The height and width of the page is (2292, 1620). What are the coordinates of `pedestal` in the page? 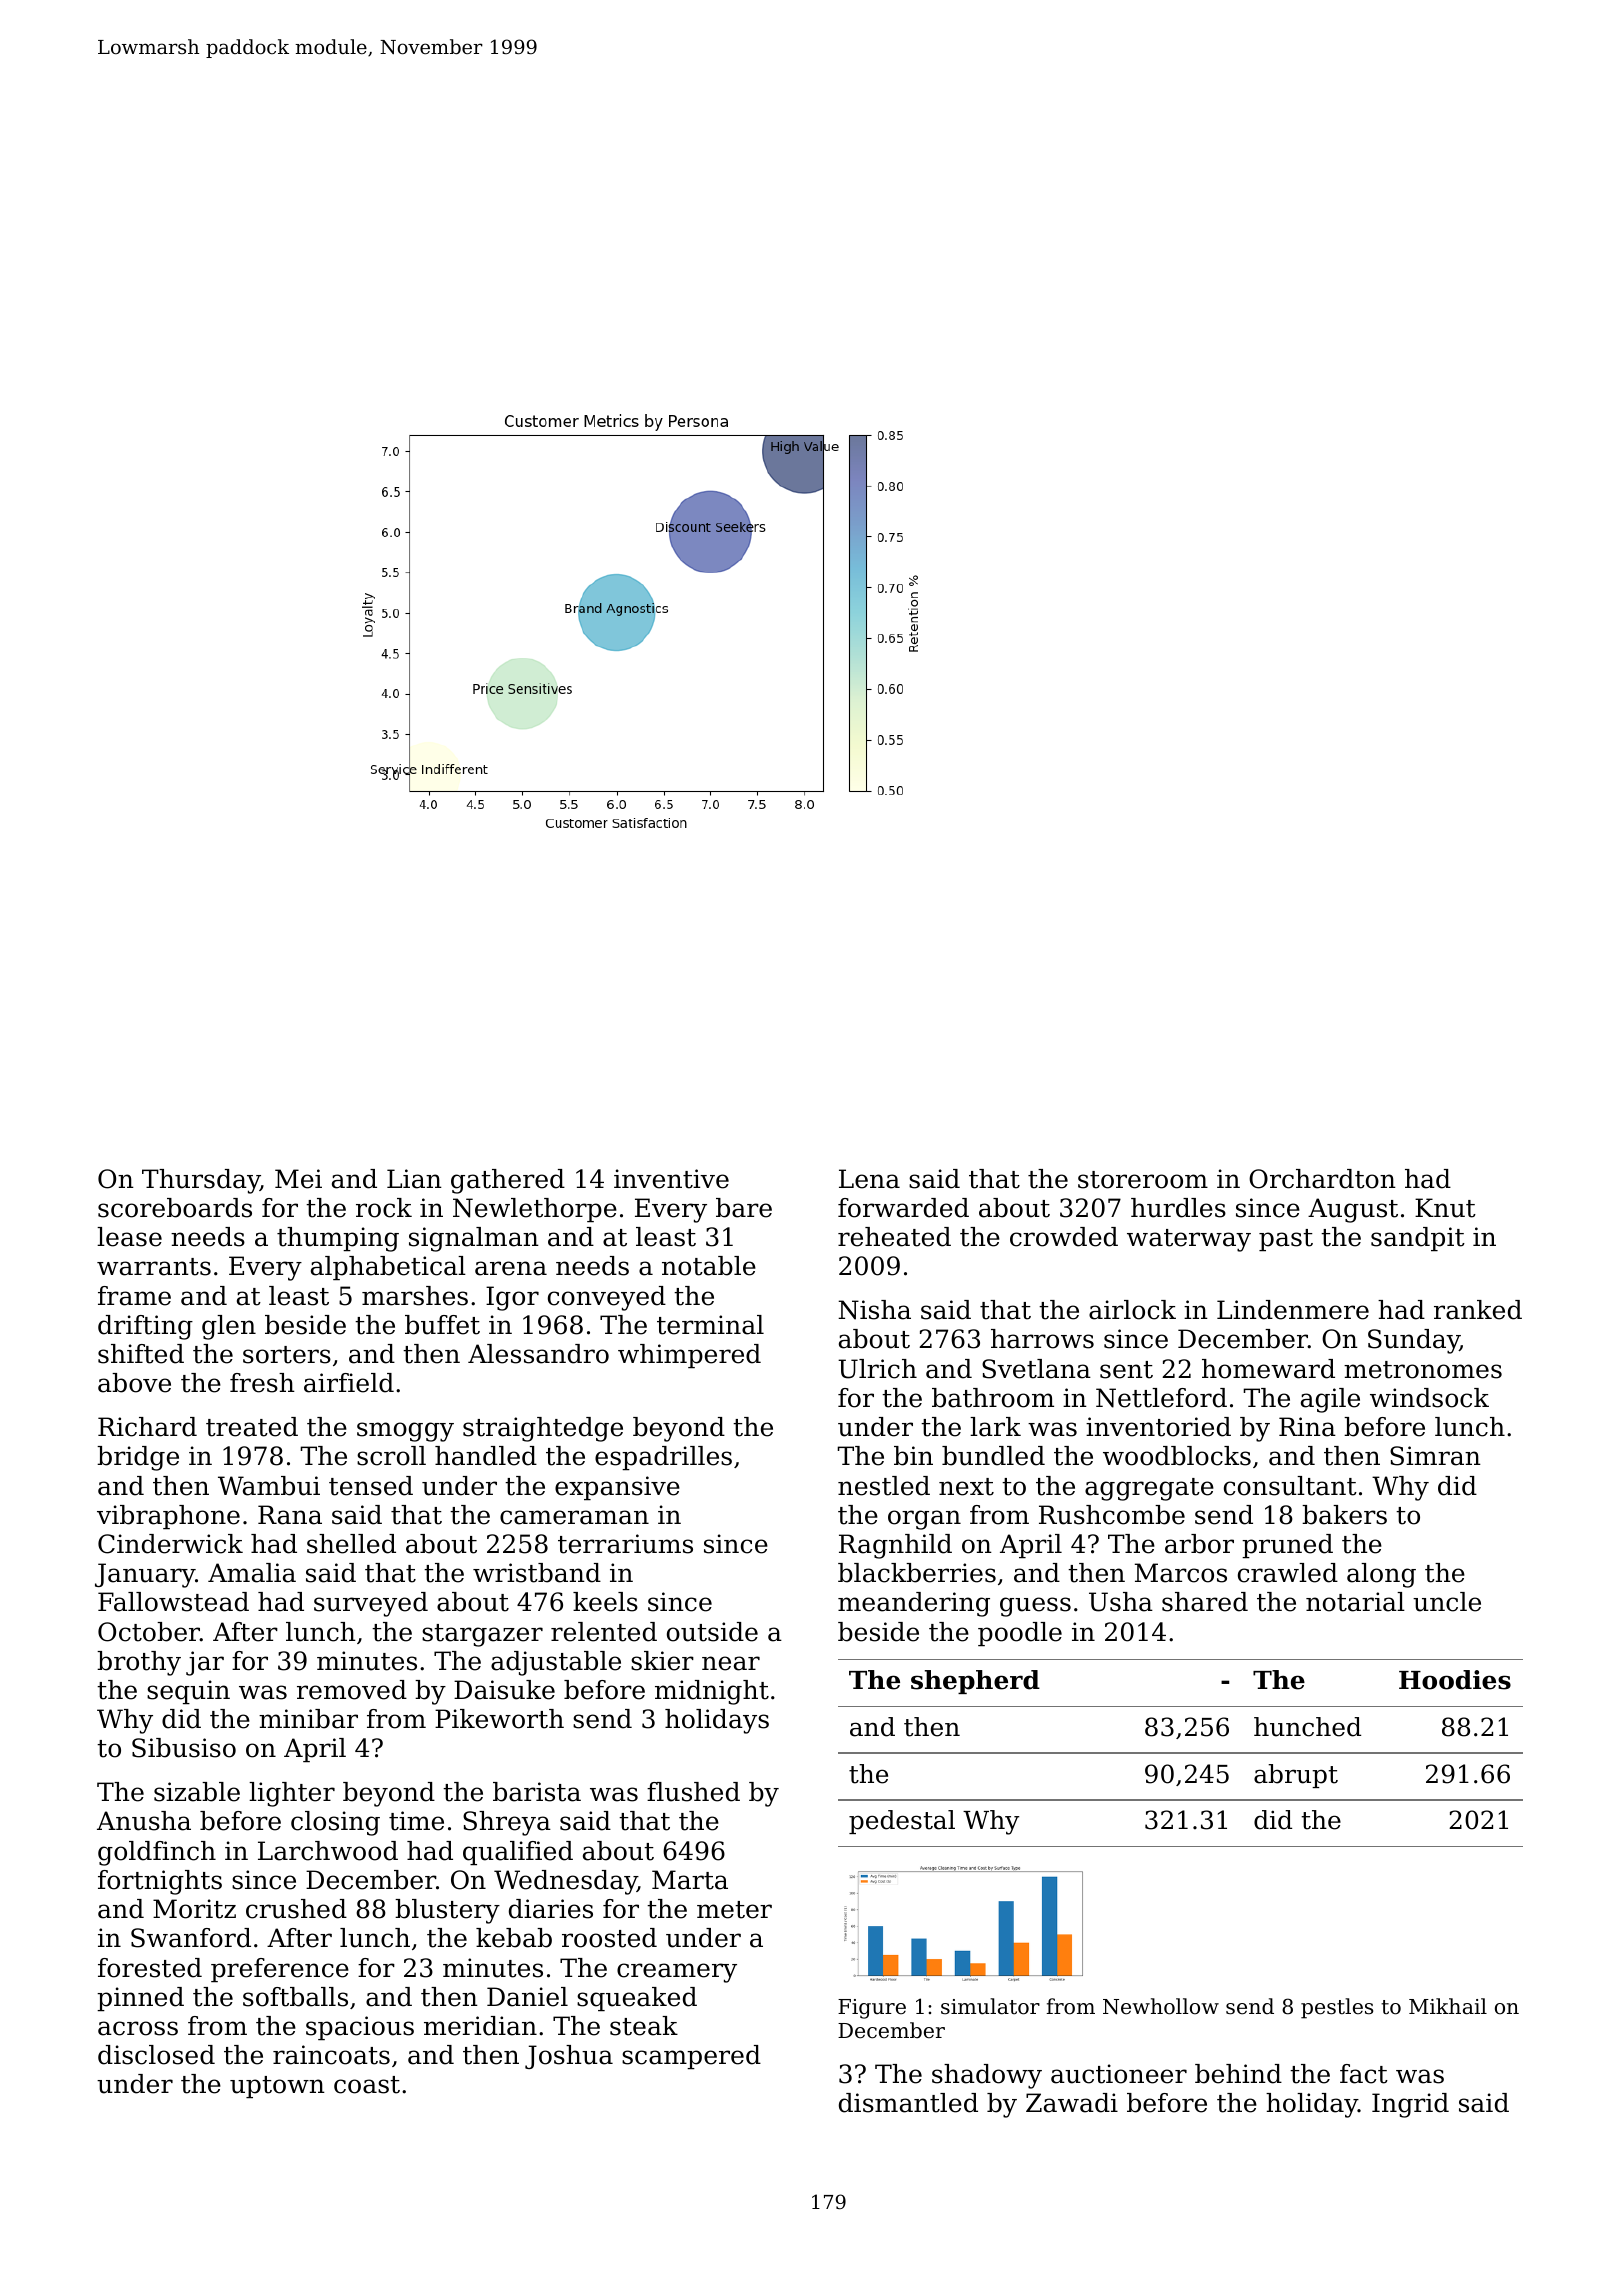 It's located at (902, 1822).
